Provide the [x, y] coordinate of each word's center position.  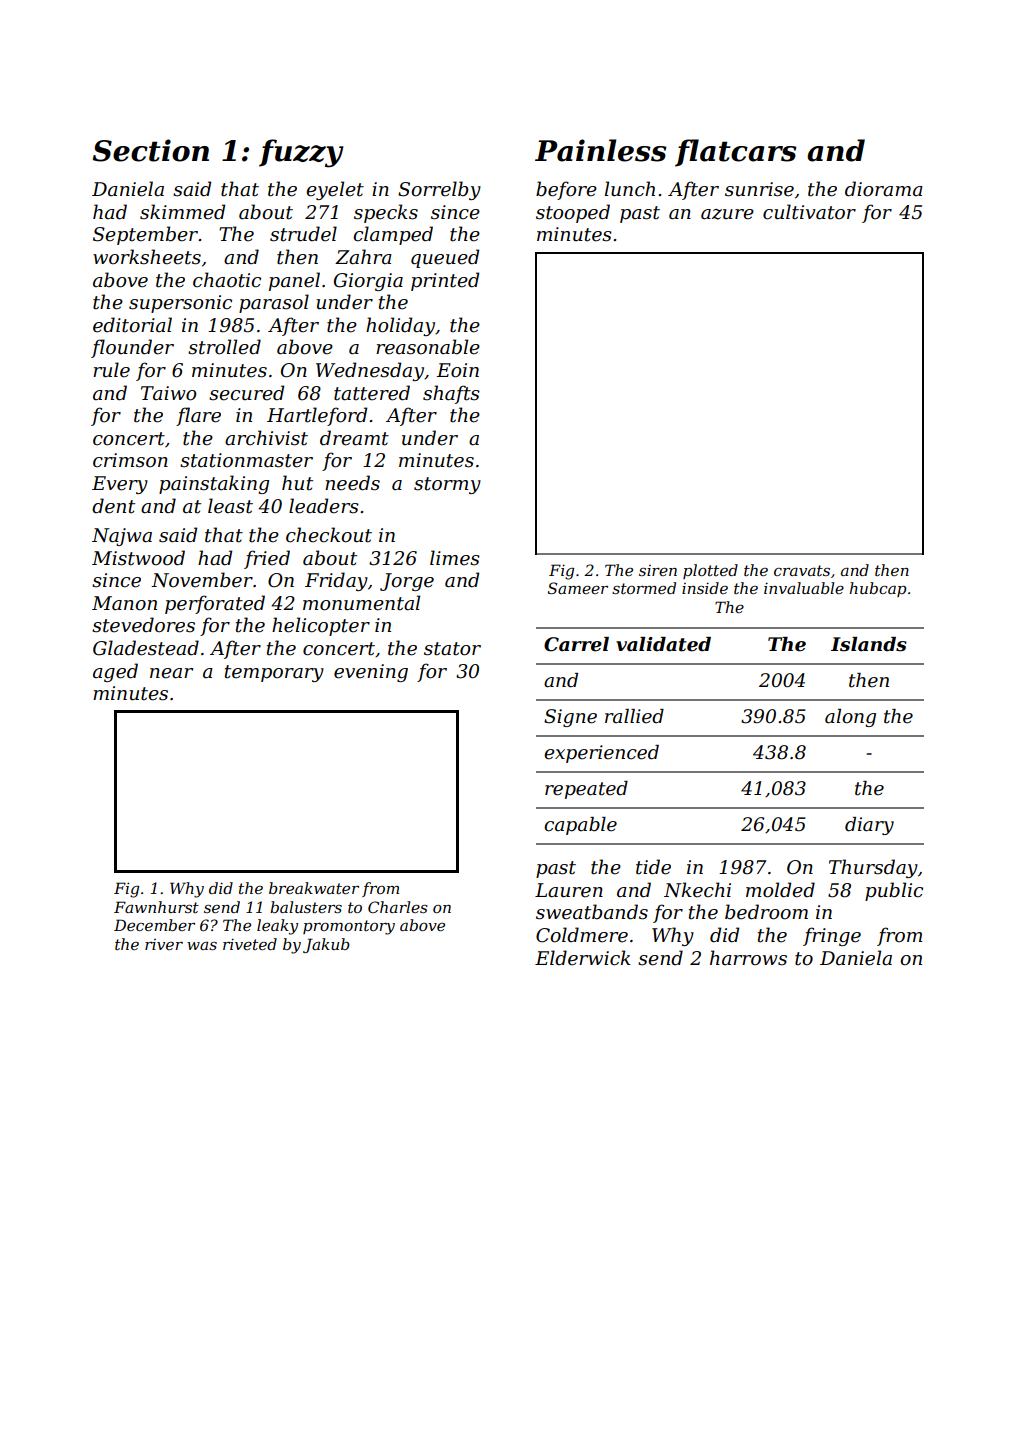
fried [267, 559]
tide [653, 867]
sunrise [759, 189]
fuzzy [301, 153]
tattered [372, 393]
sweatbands [592, 912]
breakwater [314, 888]
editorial [132, 325]
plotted [710, 571]
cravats [802, 570]
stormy [447, 485]
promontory [349, 927]
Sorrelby [439, 190]
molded [780, 890]
